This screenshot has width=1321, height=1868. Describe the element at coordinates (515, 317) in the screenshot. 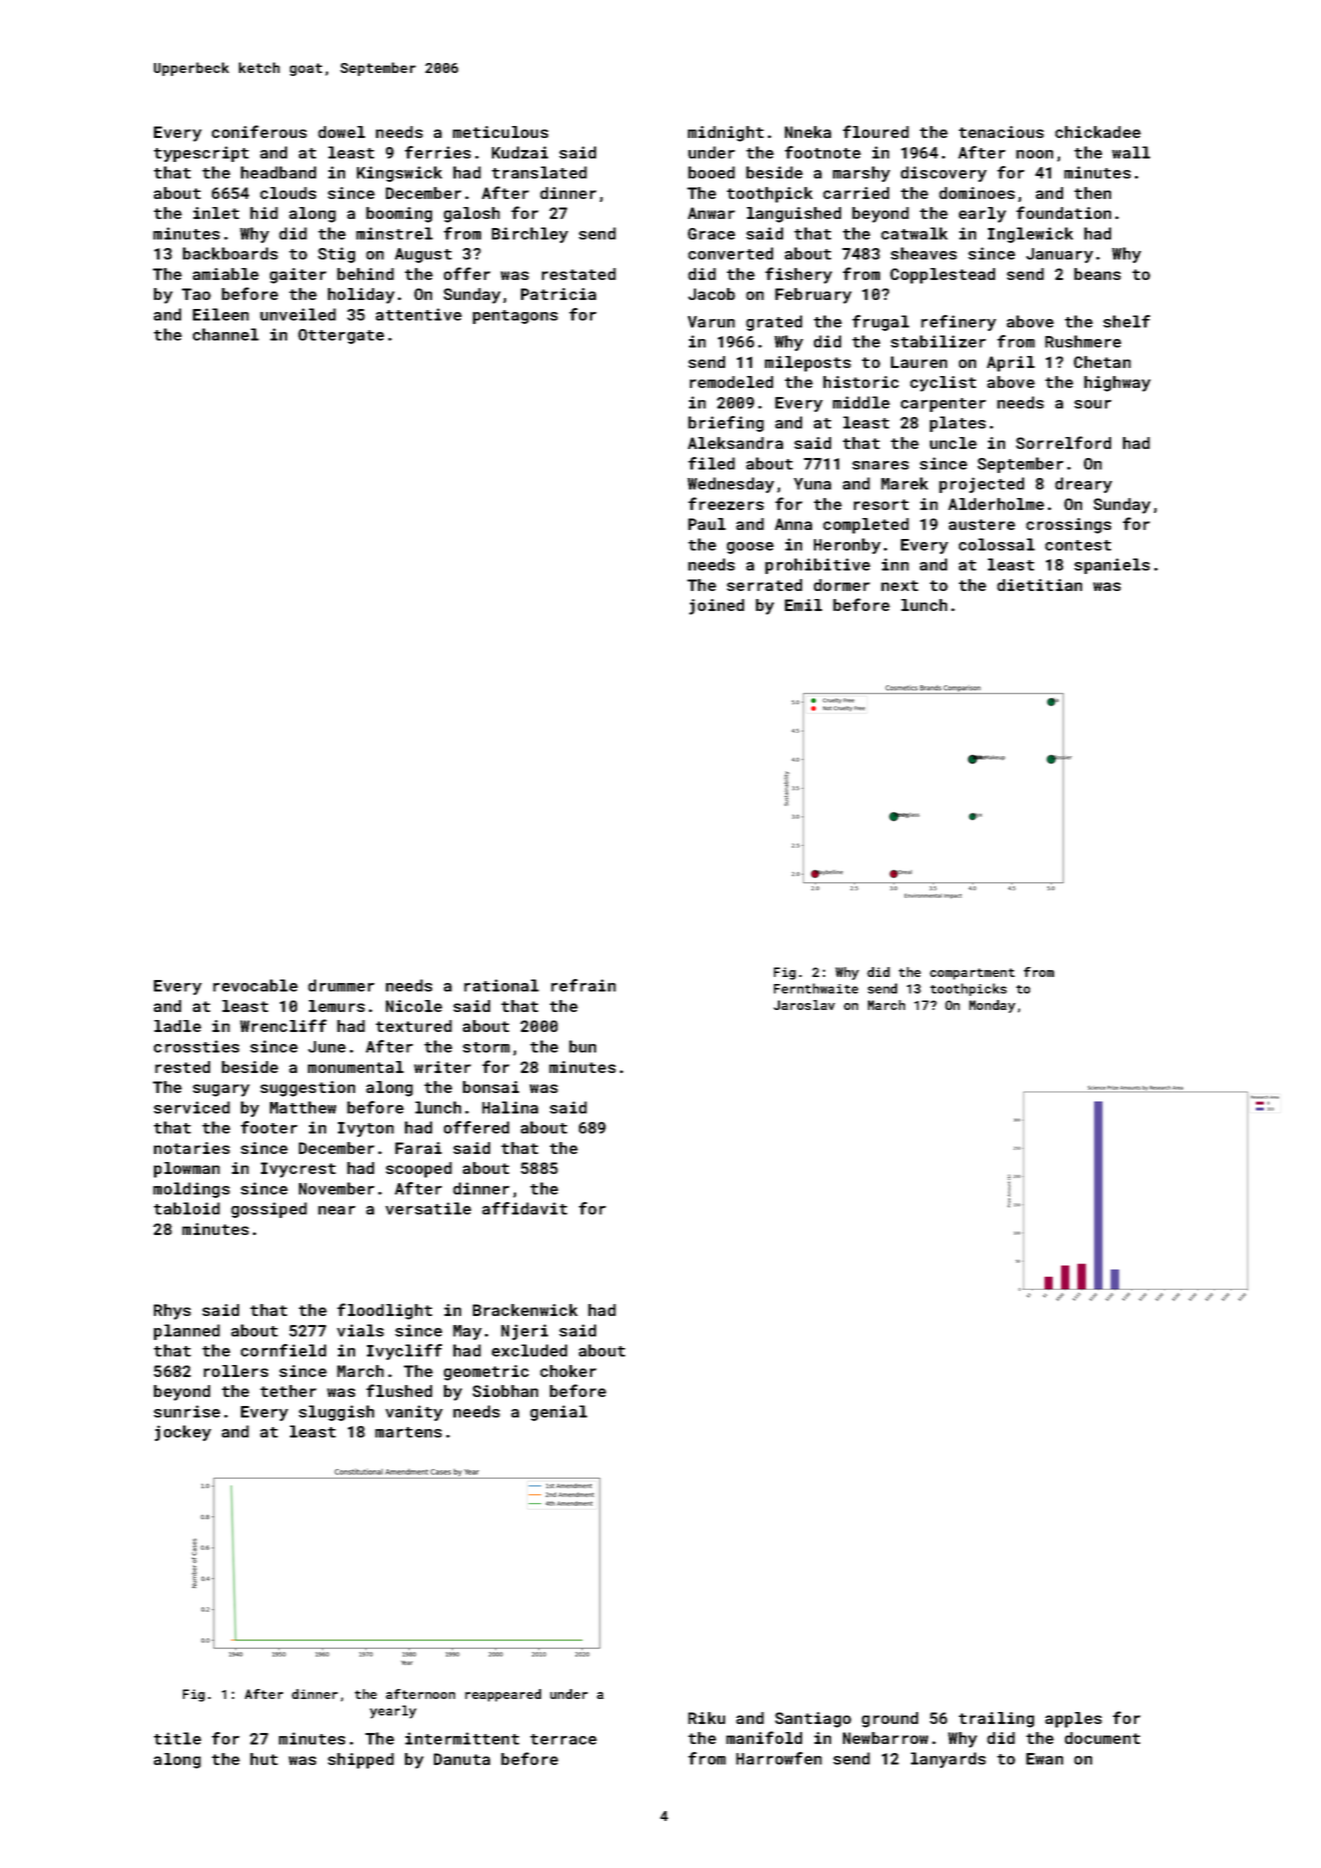

I see `pentagons` at that location.
